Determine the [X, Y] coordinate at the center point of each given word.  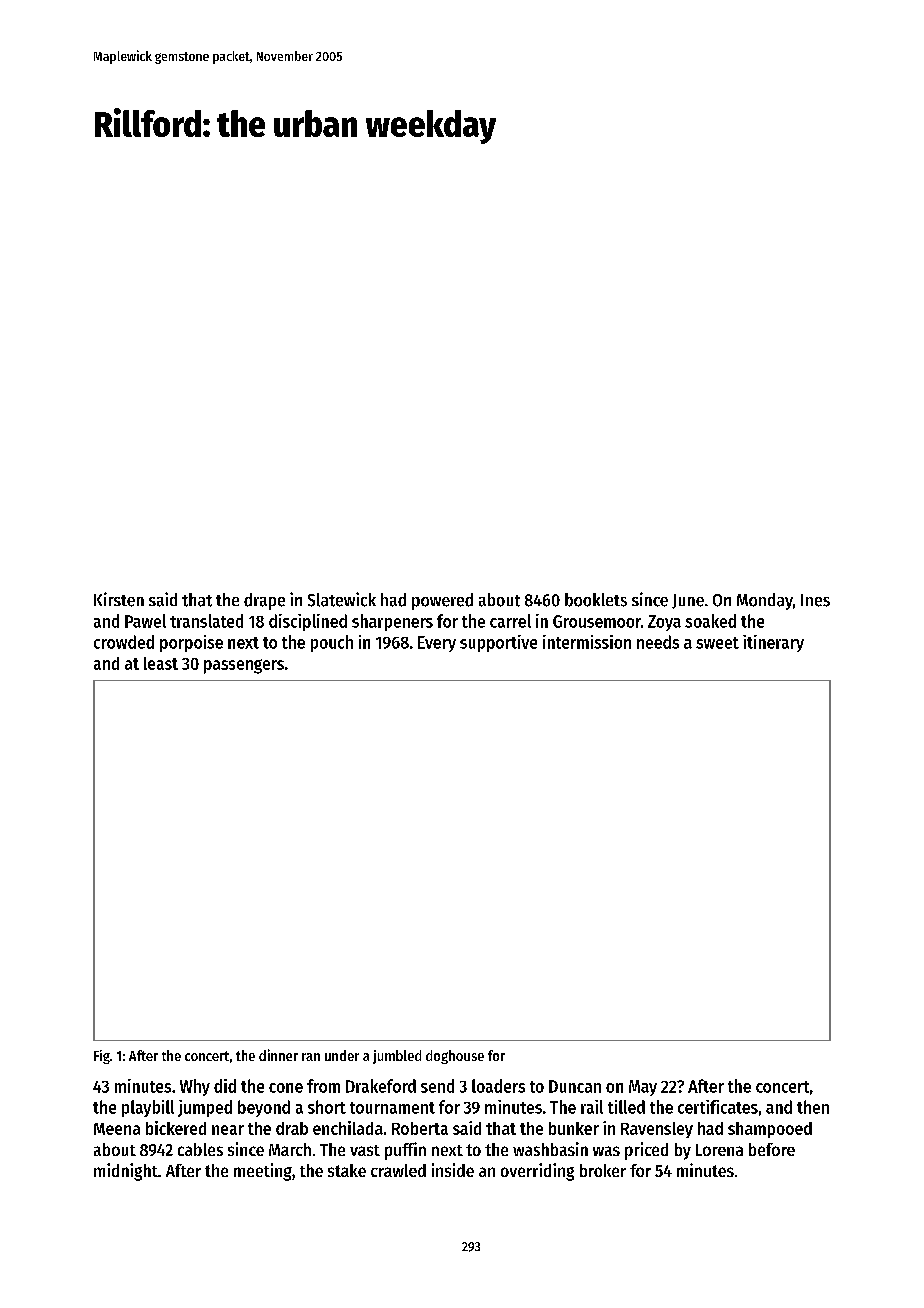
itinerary [773, 643]
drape [264, 601]
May [643, 1088]
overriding [537, 1172]
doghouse [455, 1057]
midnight [126, 1172]
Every [437, 644]
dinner [278, 1055]
